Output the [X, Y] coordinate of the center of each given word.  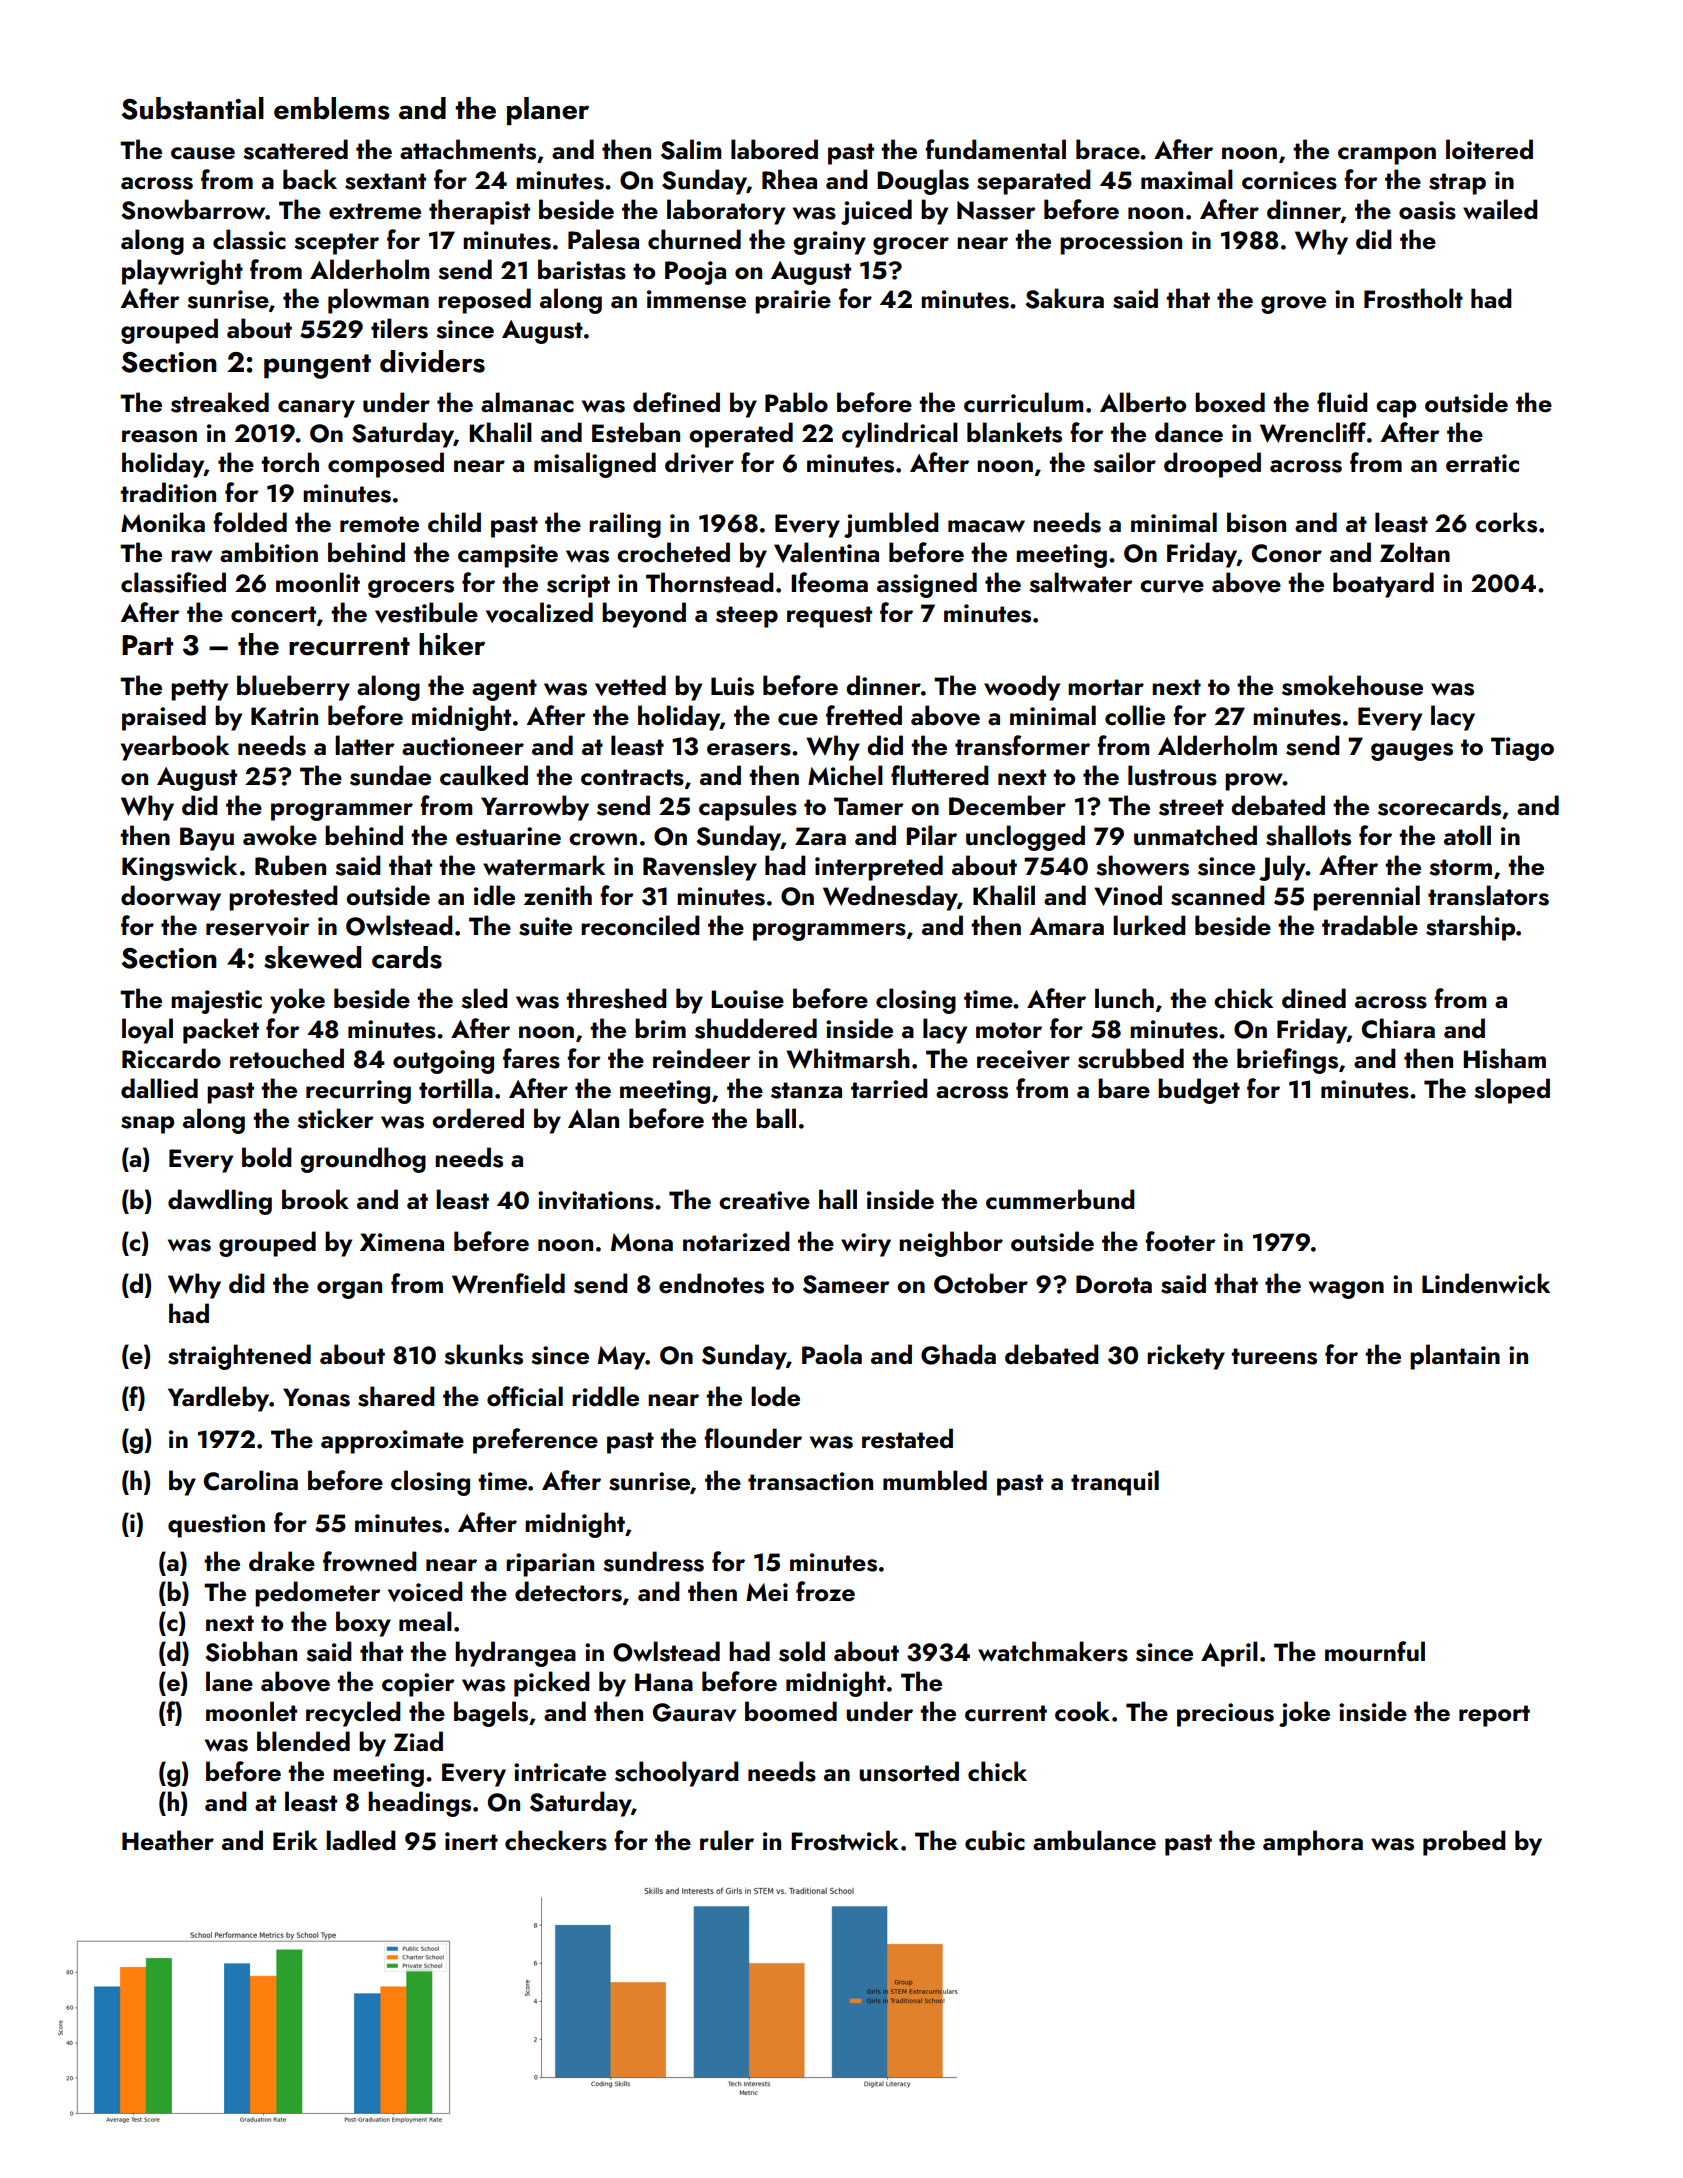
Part [147, 645]
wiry [866, 1245]
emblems [332, 108]
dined [1314, 998]
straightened [239, 1357]
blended [303, 1741]
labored [774, 149]
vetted [630, 685]
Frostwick [845, 1840]
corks [1506, 522]
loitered [1489, 149]
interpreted [879, 868]
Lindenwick [1486, 1283]
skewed [312, 957]
